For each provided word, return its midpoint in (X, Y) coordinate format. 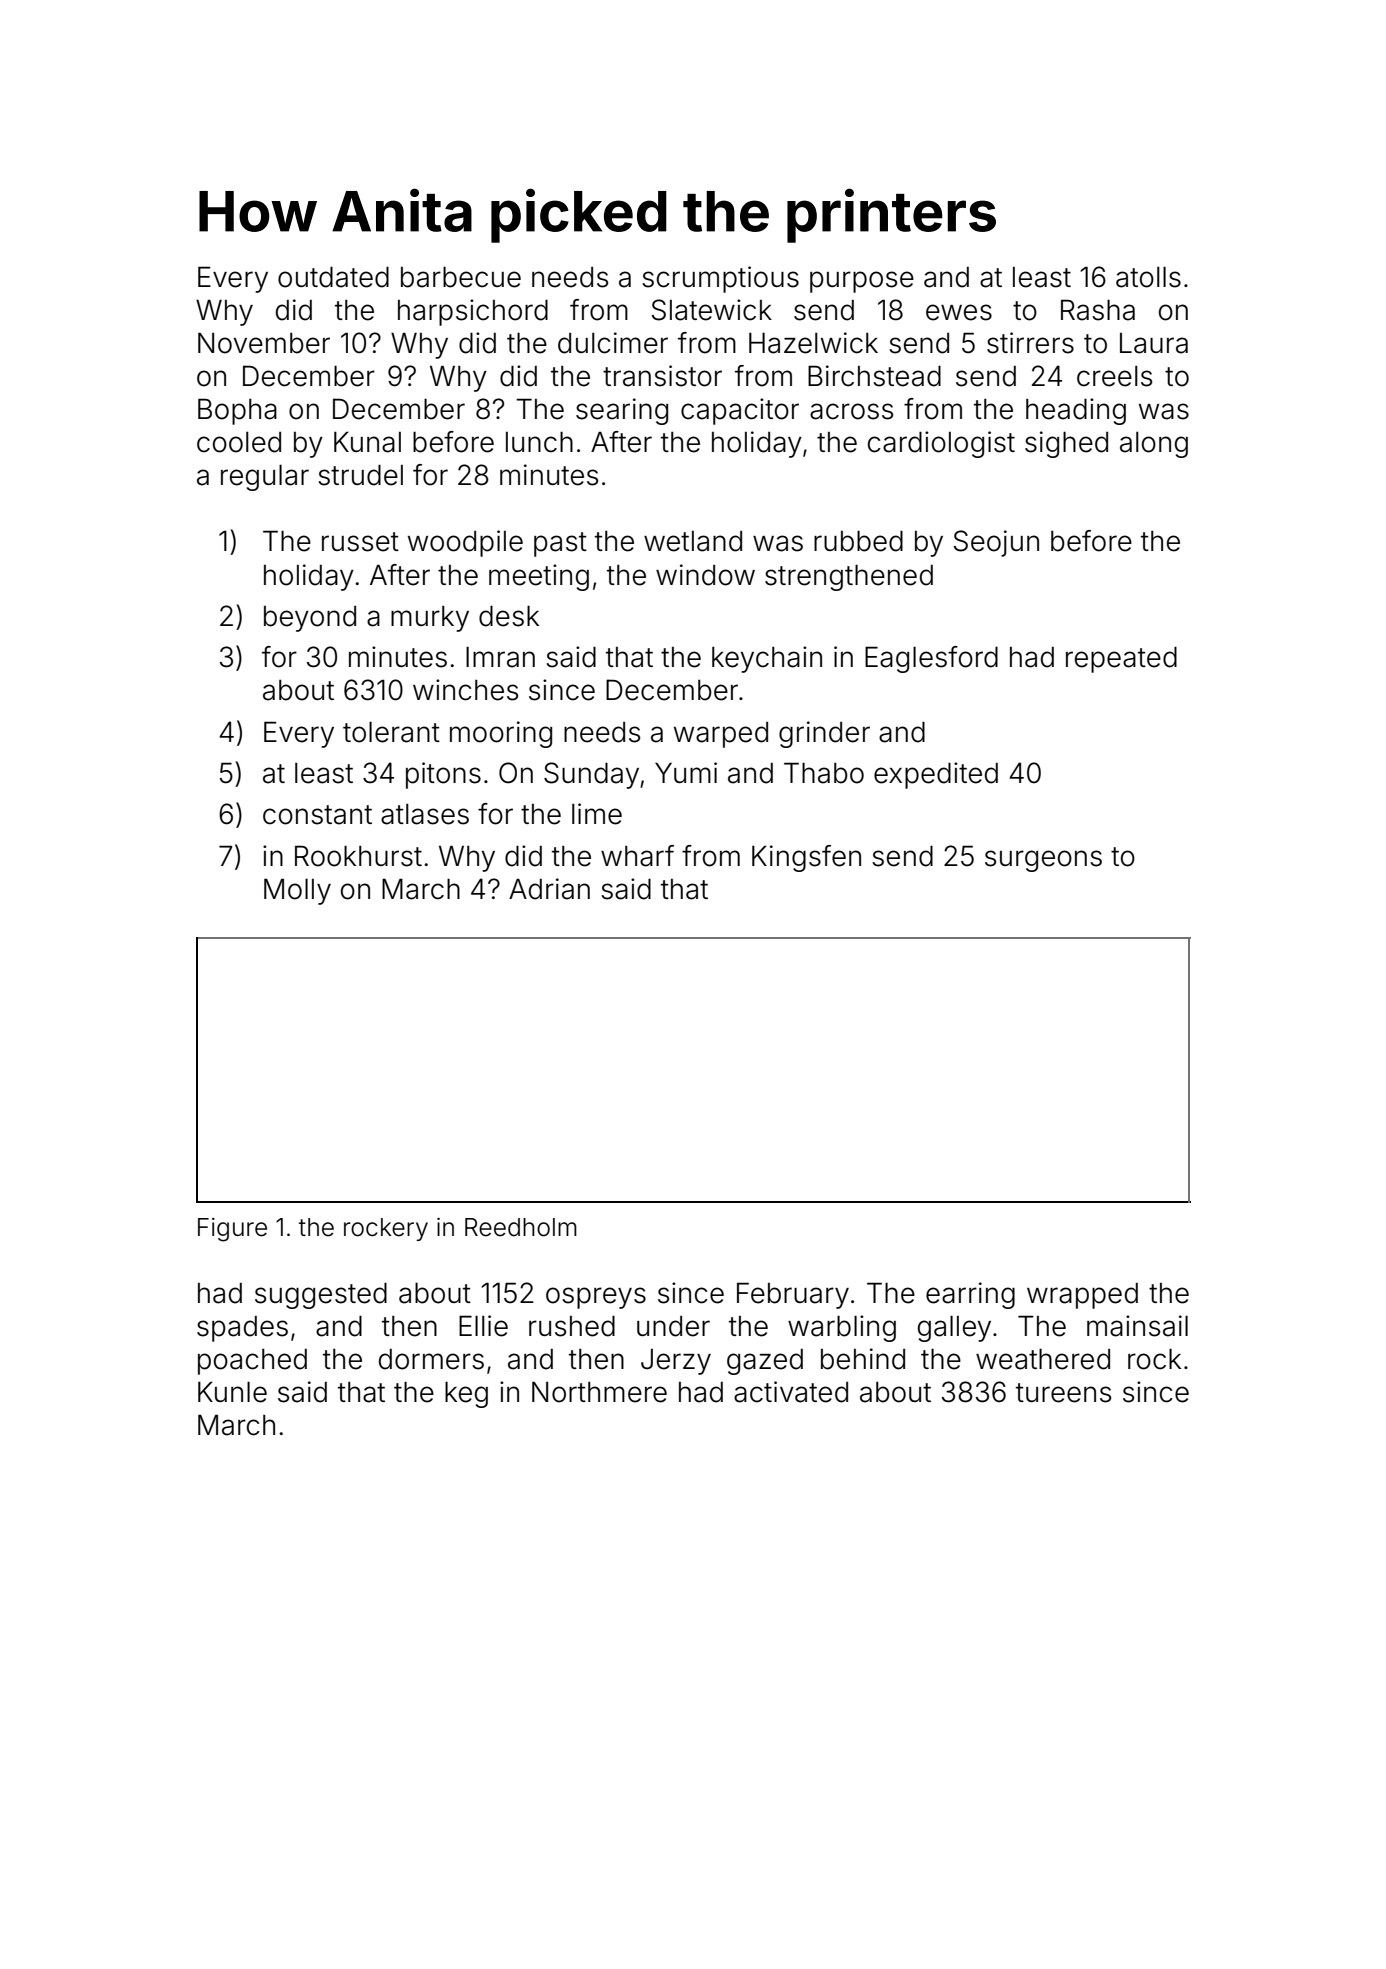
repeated (1121, 660)
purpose (862, 282)
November (264, 343)
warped (721, 735)
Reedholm (521, 1227)
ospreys (596, 1298)
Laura (1154, 343)
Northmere (599, 1392)
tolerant (391, 732)
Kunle (232, 1392)
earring (970, 1295)
